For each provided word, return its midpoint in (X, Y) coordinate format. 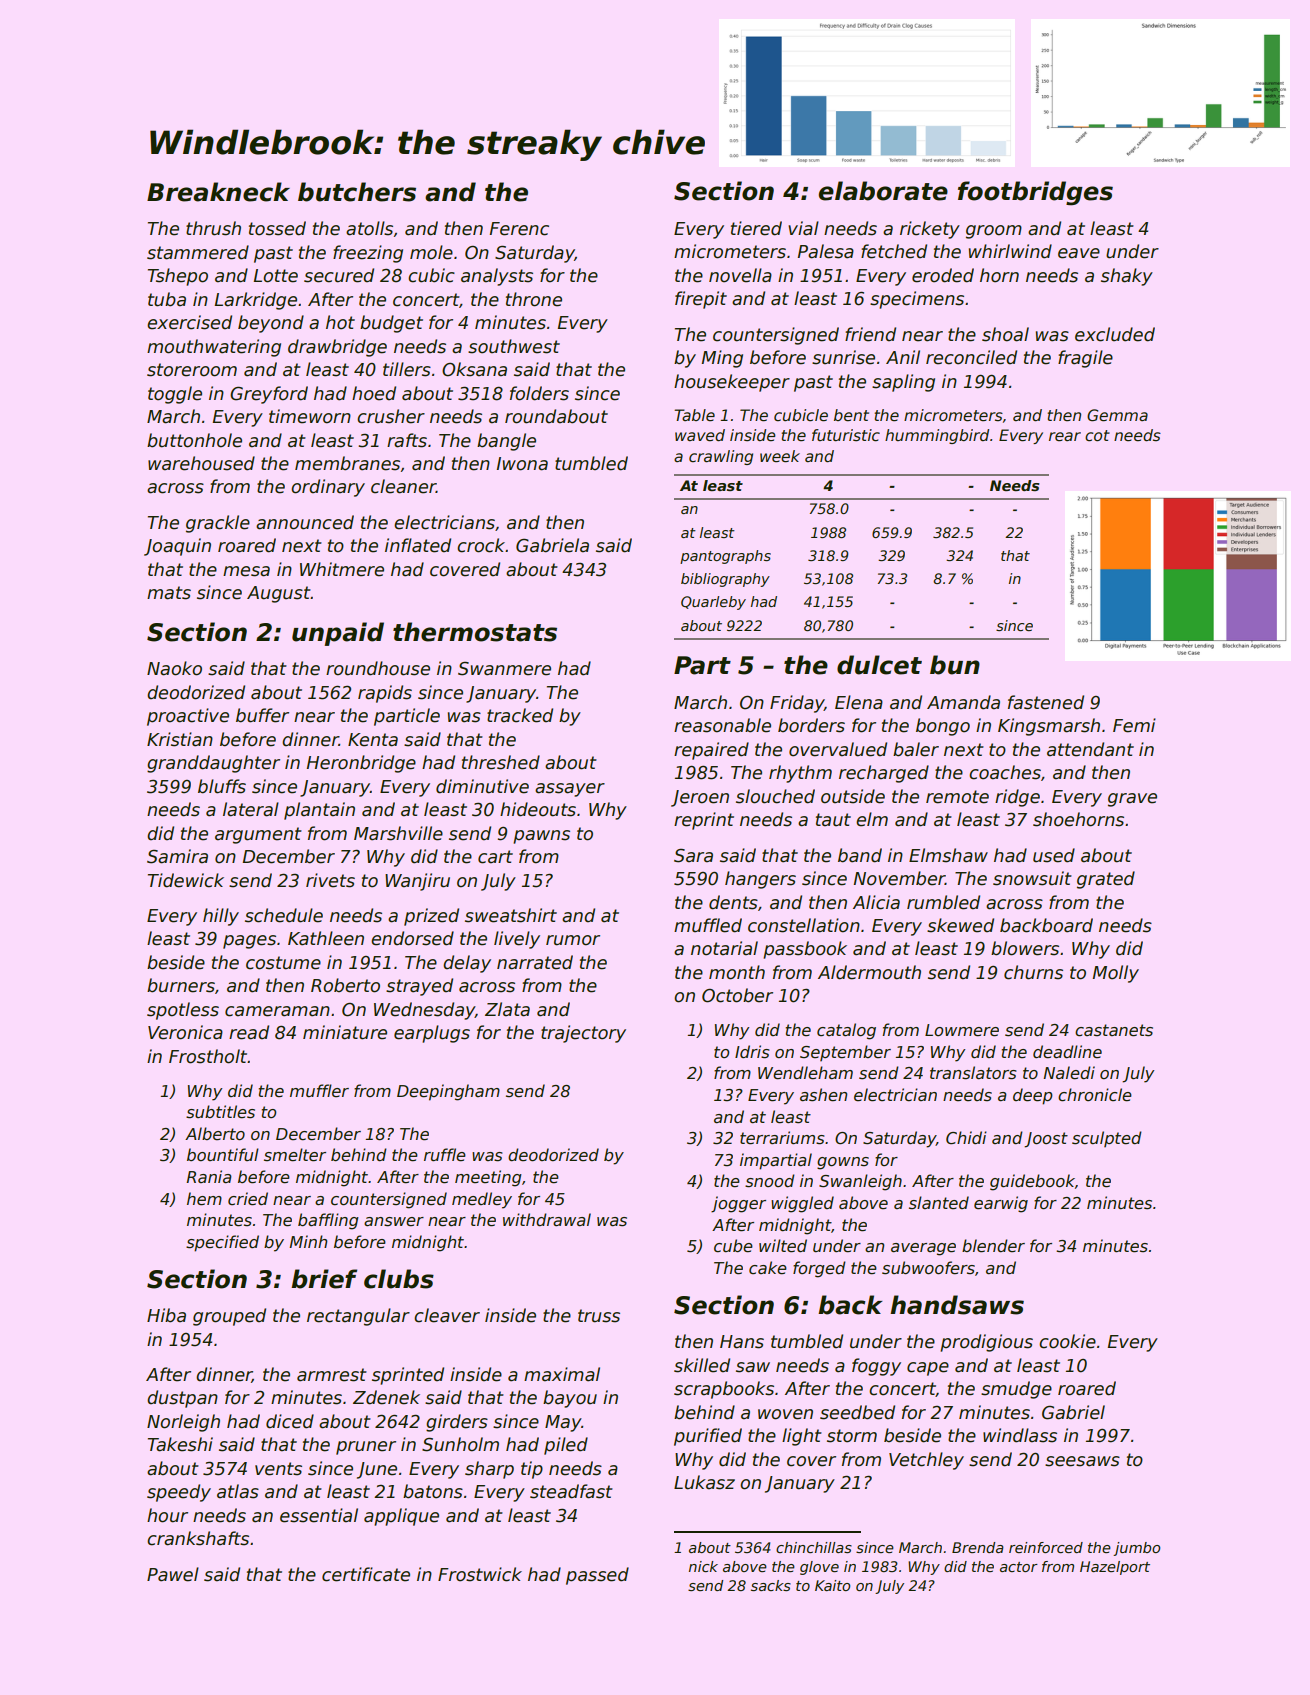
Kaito (832, 1585)
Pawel (173, 1574)
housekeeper (732, 383)
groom (994, 232)
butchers (357, 192)
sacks (771, 1585)
